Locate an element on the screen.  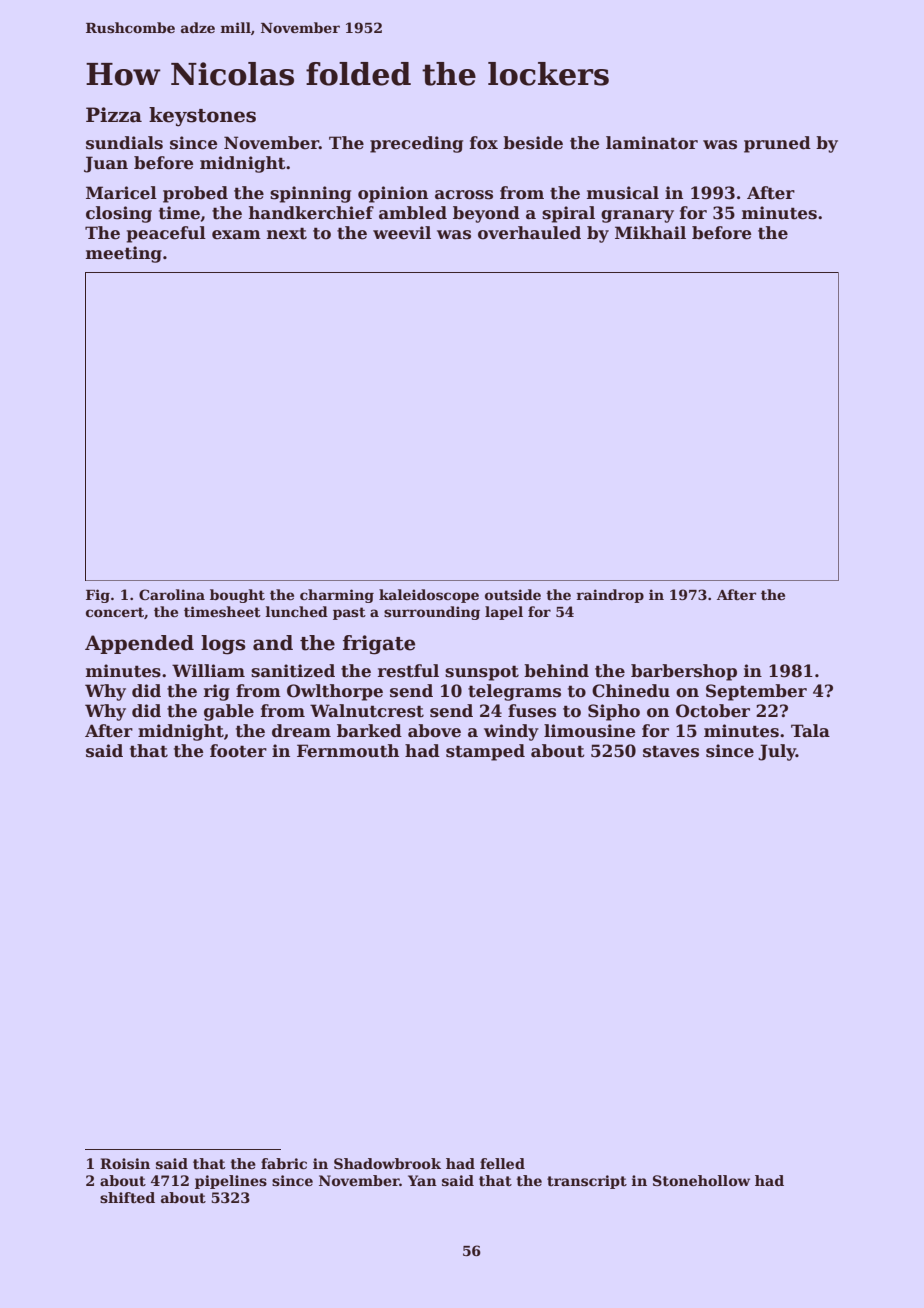
Appended is located at coordinates (139, 644).
